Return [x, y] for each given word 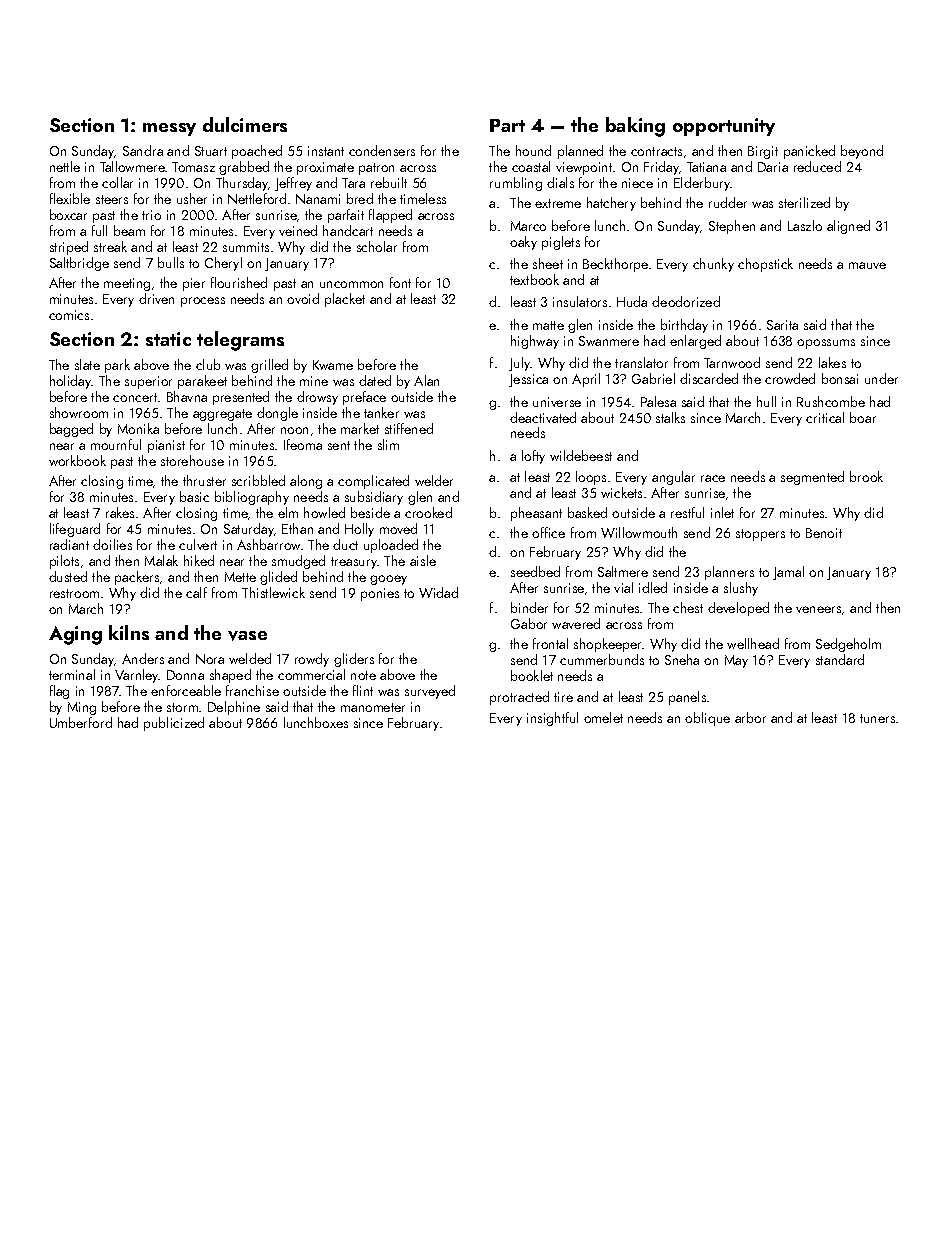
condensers [382, 150]
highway [535, 342]
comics [69, 315]
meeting [127, 284]
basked [587, 512]
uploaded [391, 546]
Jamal [788, 573]
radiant [69, 544]
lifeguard [75, 530]
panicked [809, 152]
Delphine [234, 708]
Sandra [143, 150]
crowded [790, 378]
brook [866, 476]
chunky [713, 265]
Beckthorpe [615, 265]
